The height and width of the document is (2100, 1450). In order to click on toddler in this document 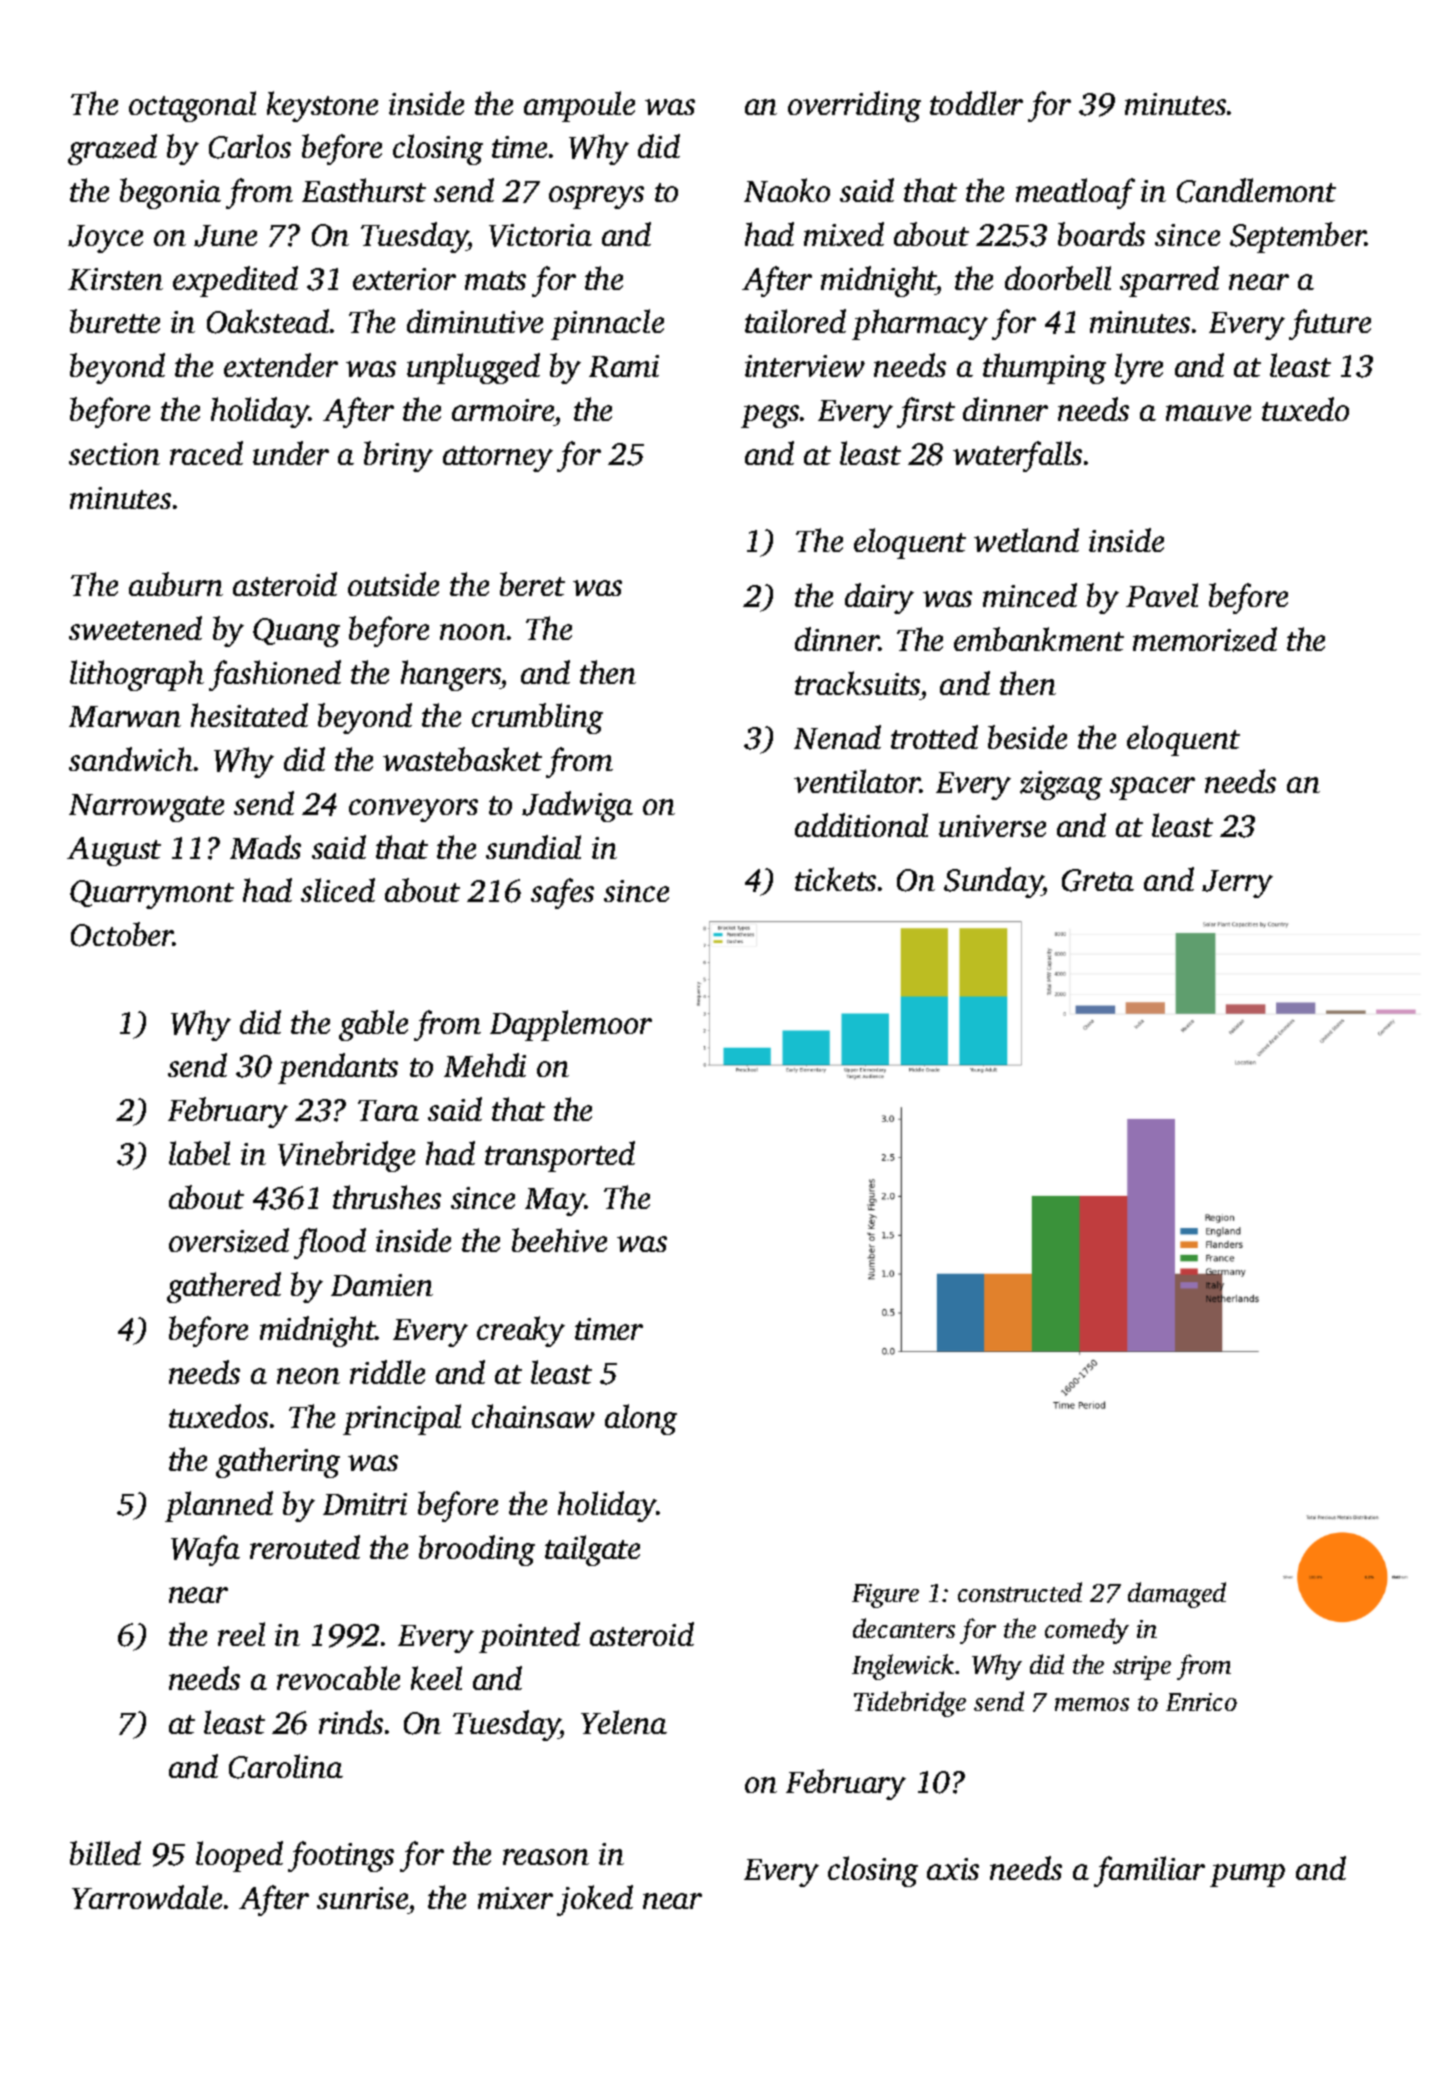, I will do `click(976, 103)`.
